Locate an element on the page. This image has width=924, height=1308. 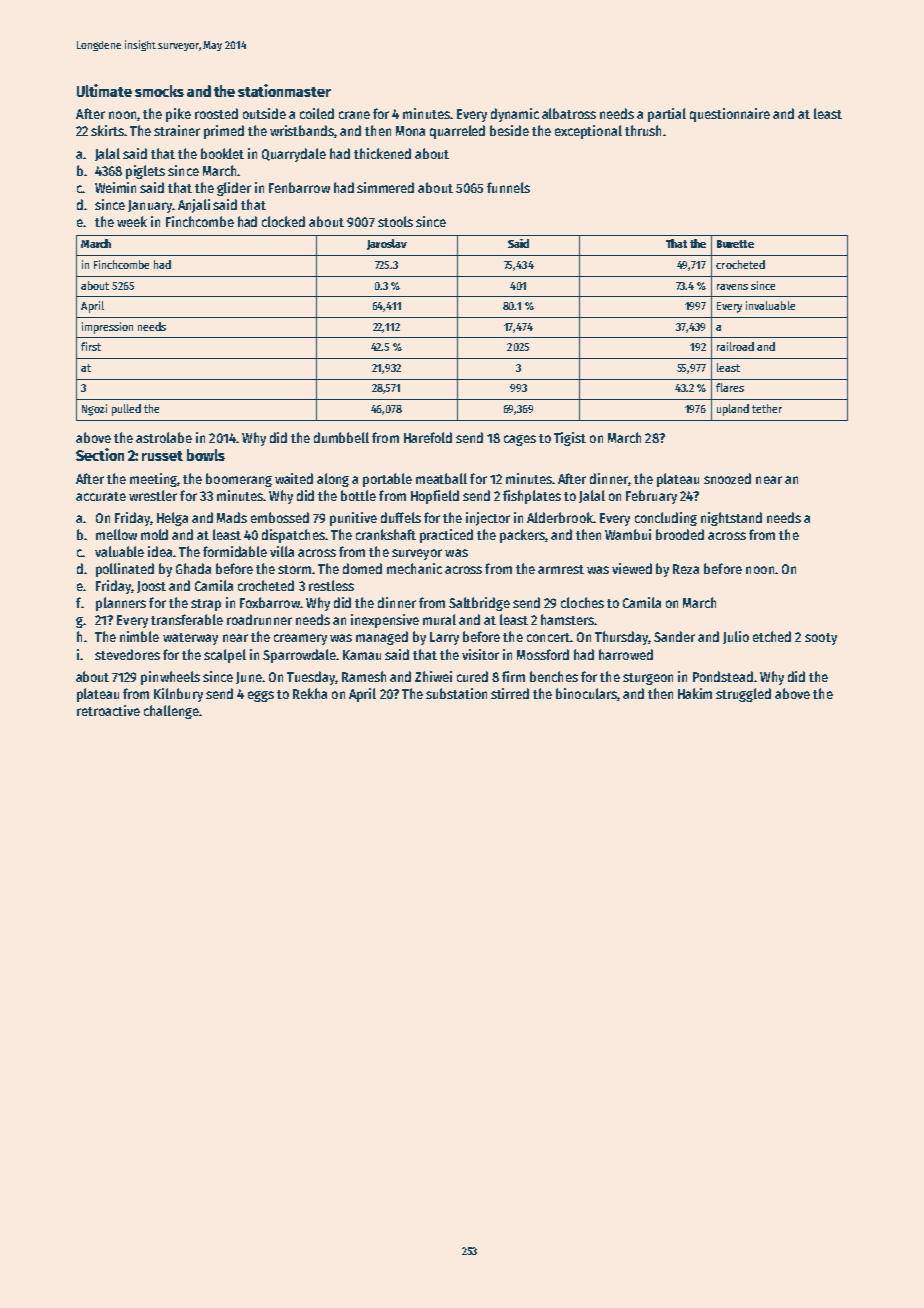
bowls is located at coordinates (206, 455).
